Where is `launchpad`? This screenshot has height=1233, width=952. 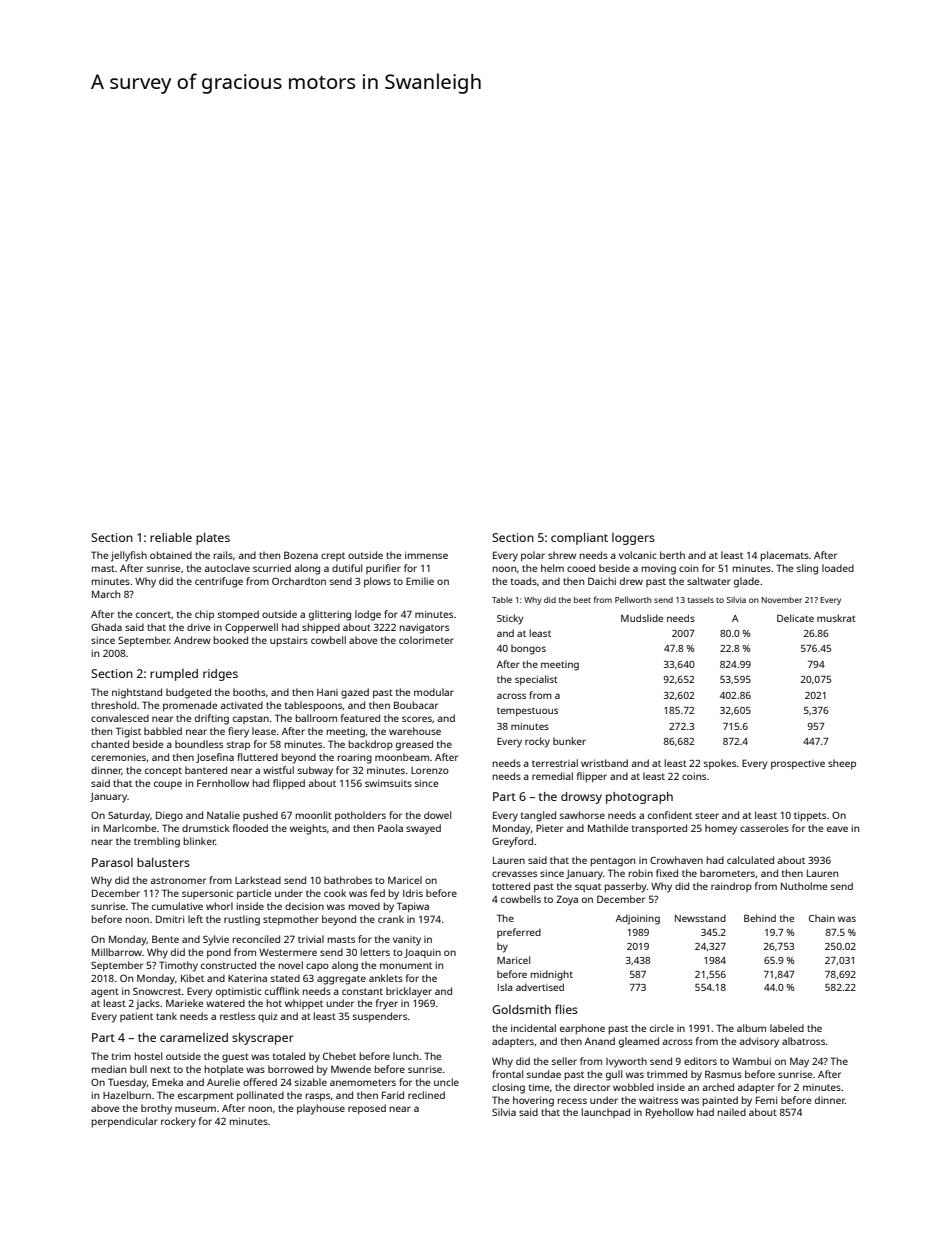 launchpad is located at coordinates (606, 1113).
